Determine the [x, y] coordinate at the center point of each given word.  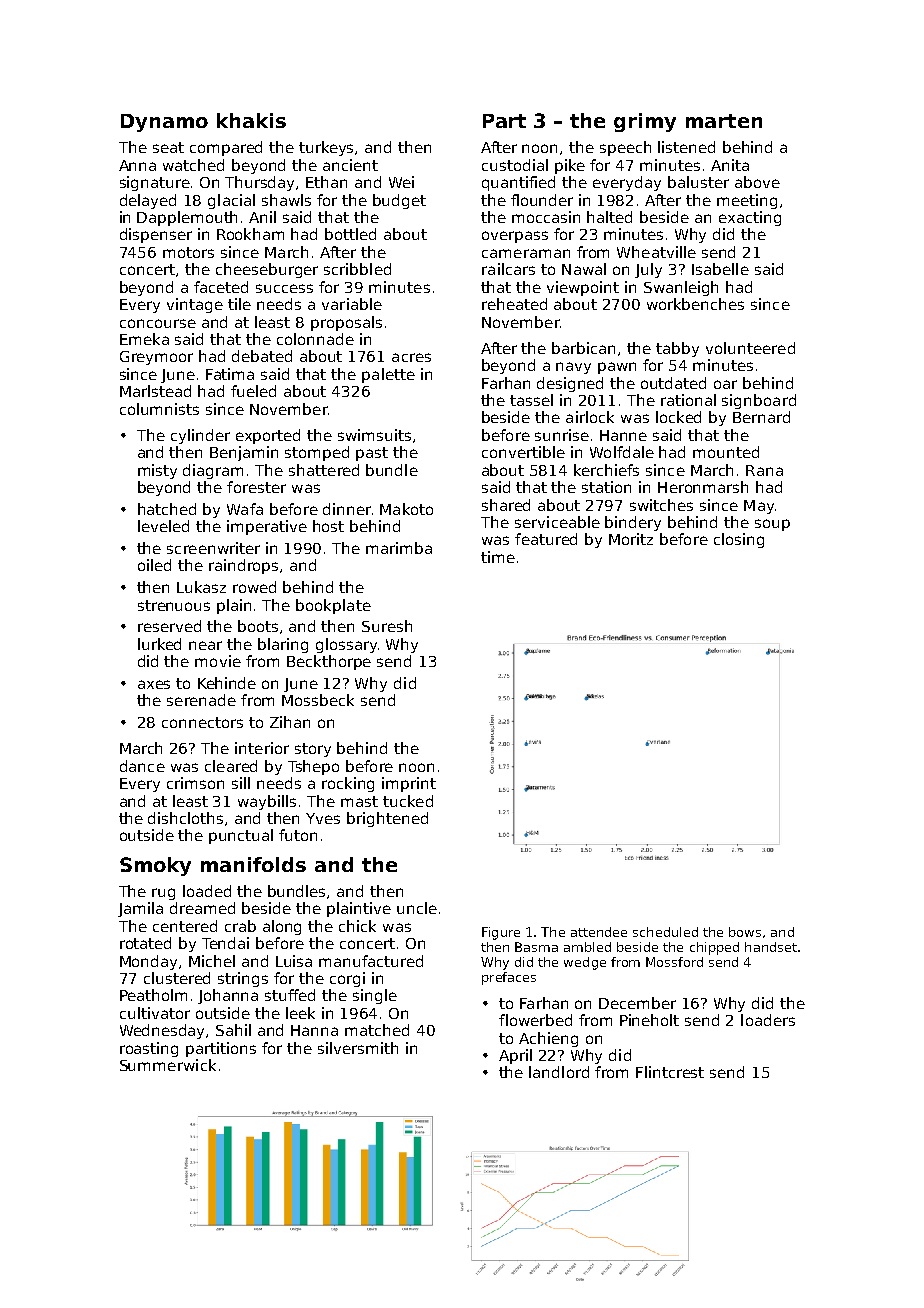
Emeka [144, 339]
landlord [559, 1072]
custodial [515, 165]
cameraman [526, 253]
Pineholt [649, 1020]
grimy [645, 122]
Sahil [233, 1030]
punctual [241, 836]
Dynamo [164, 123]
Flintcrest [670, 1072]
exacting [750, 218]
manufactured [371, 961]
